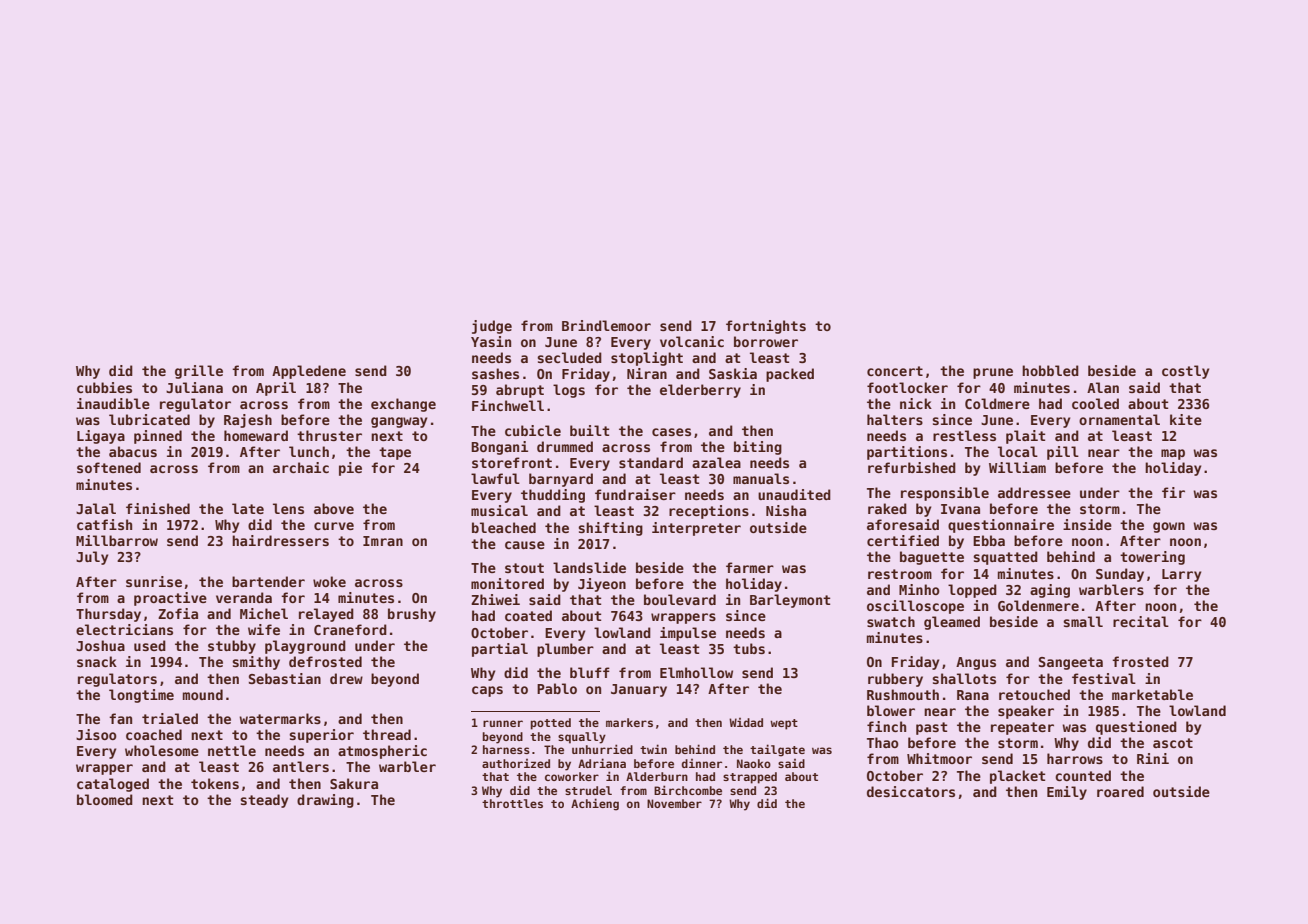 The image size is (1308, 924). I want to click on twin, so click(653, 749).
